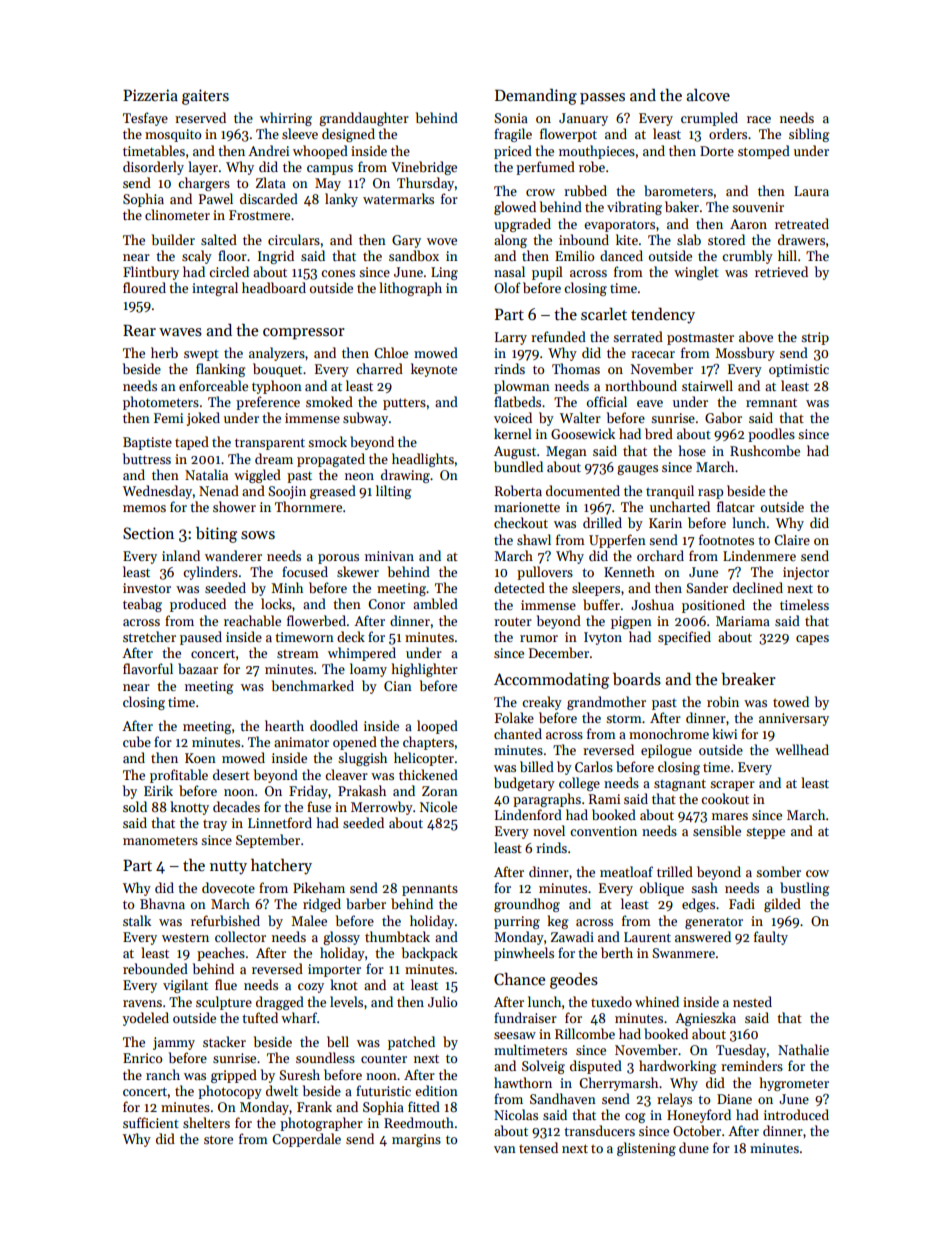 The width and height of the document is (952, 1233). What do you see at coordinates (306, 1140) in the document?
I see `Copperdale` at bounding box center [306, 1140].
